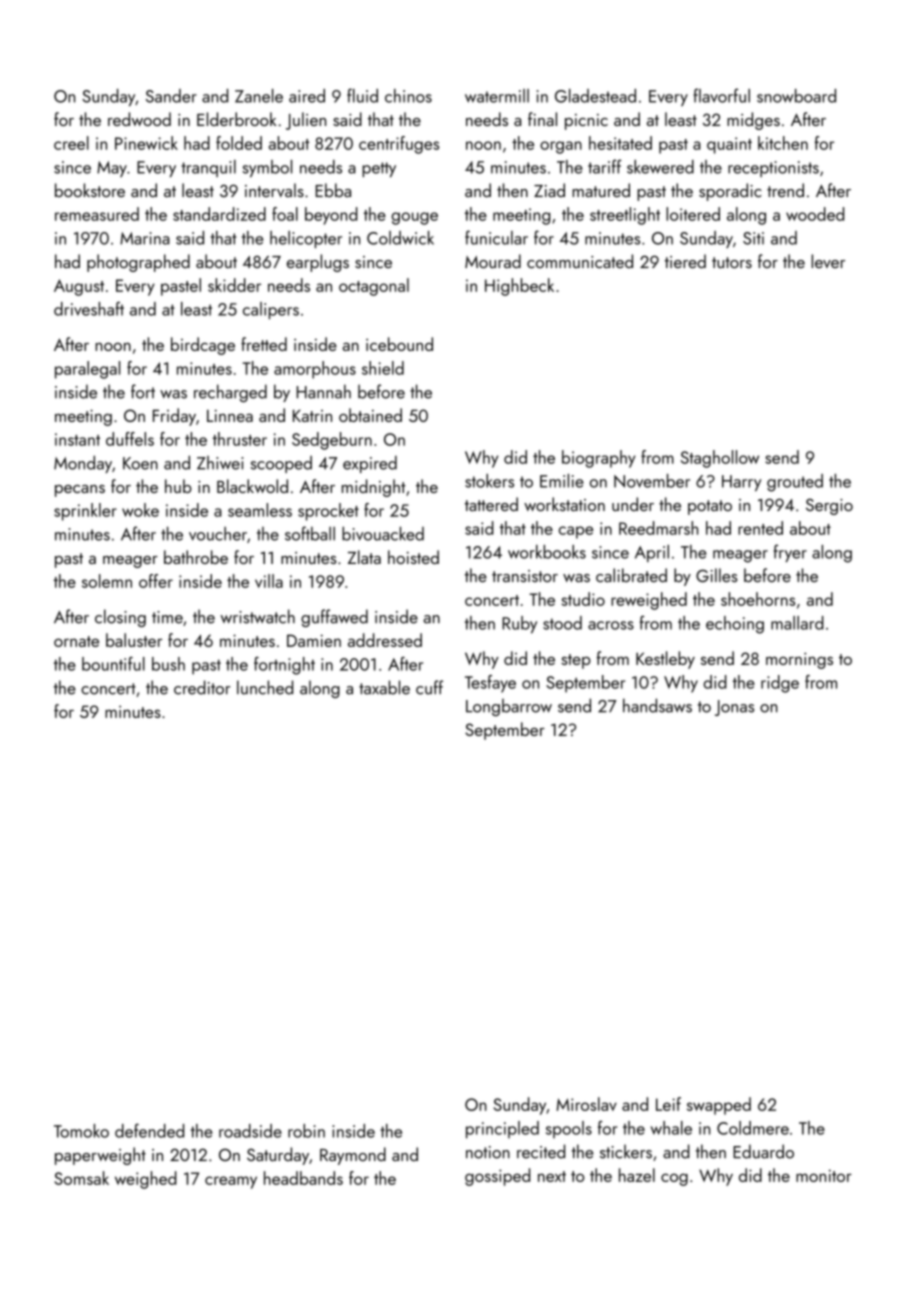 The height and width of the screenshot is (1316, 908). What do you see at coordinates (657, 705) in the screenshot?
I see `handsaws` at bounding box center [657, 705].
